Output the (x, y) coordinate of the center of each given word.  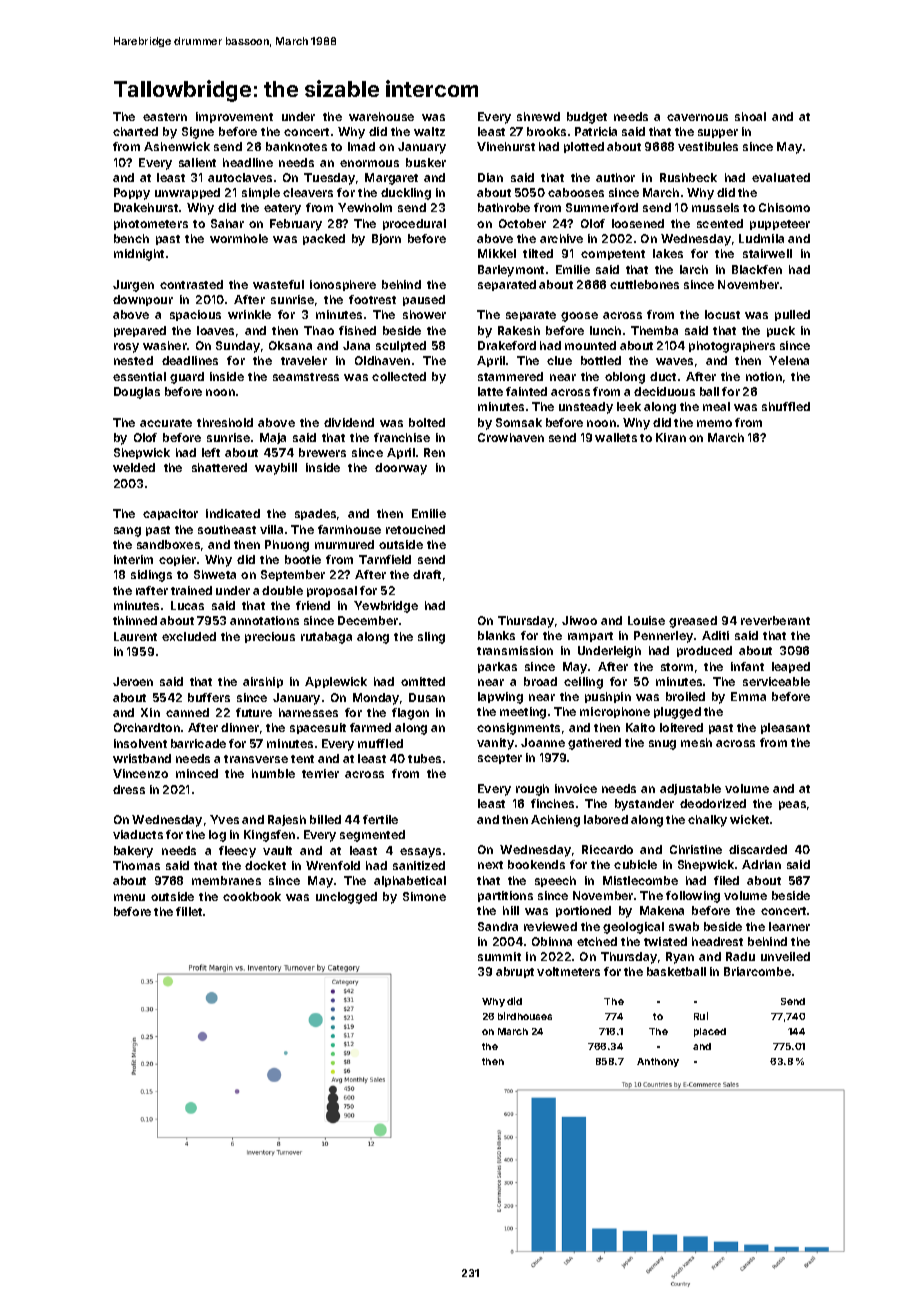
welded (134, 467)
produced (704, 651)
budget (587, 118)
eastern (165, 117)
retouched (415, 529)
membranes (226, 880)
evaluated (781, 177)
